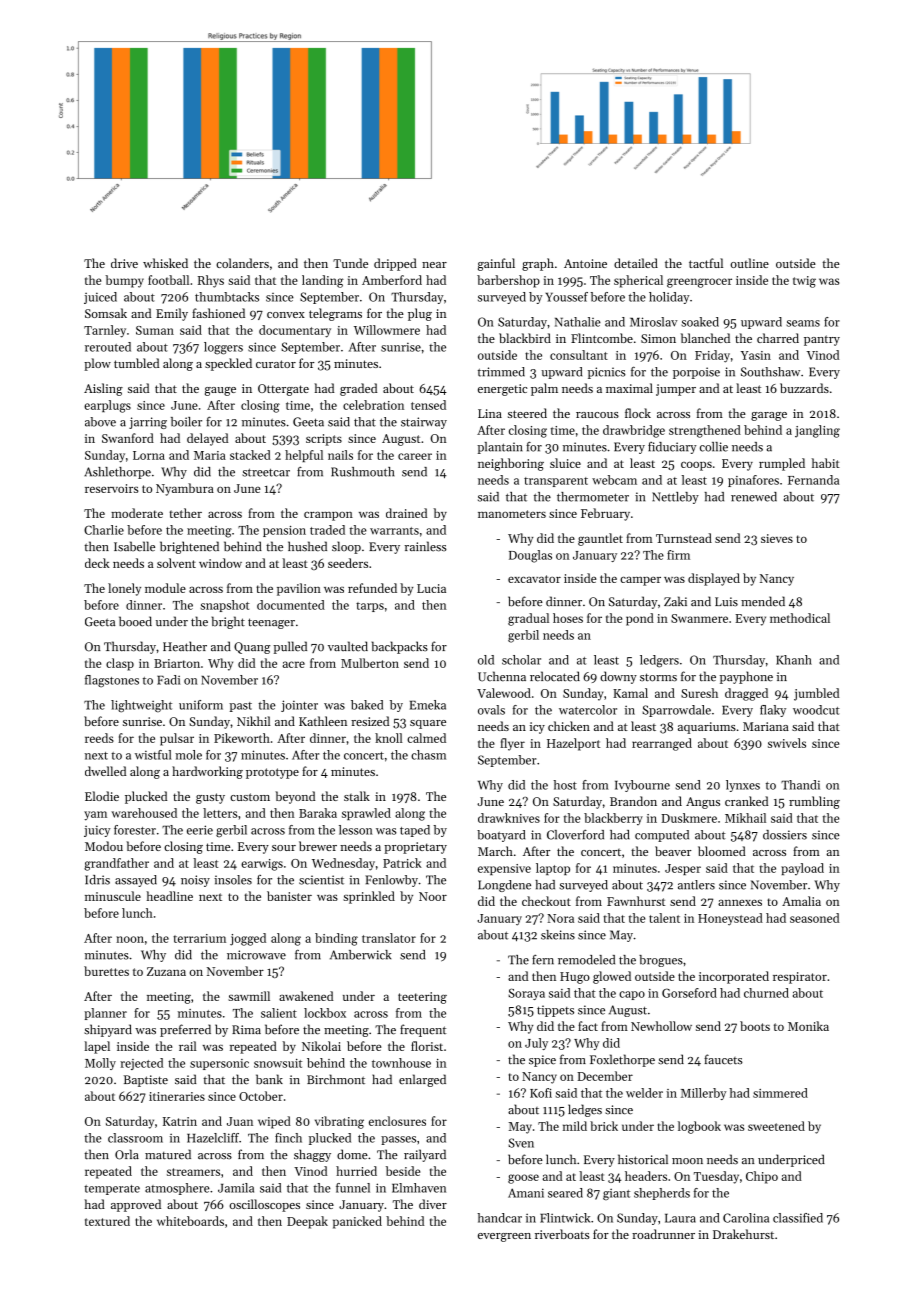 The width and height of the screenshot is (924, 1308). I want to click on fiduciary, so click(672, 448).
